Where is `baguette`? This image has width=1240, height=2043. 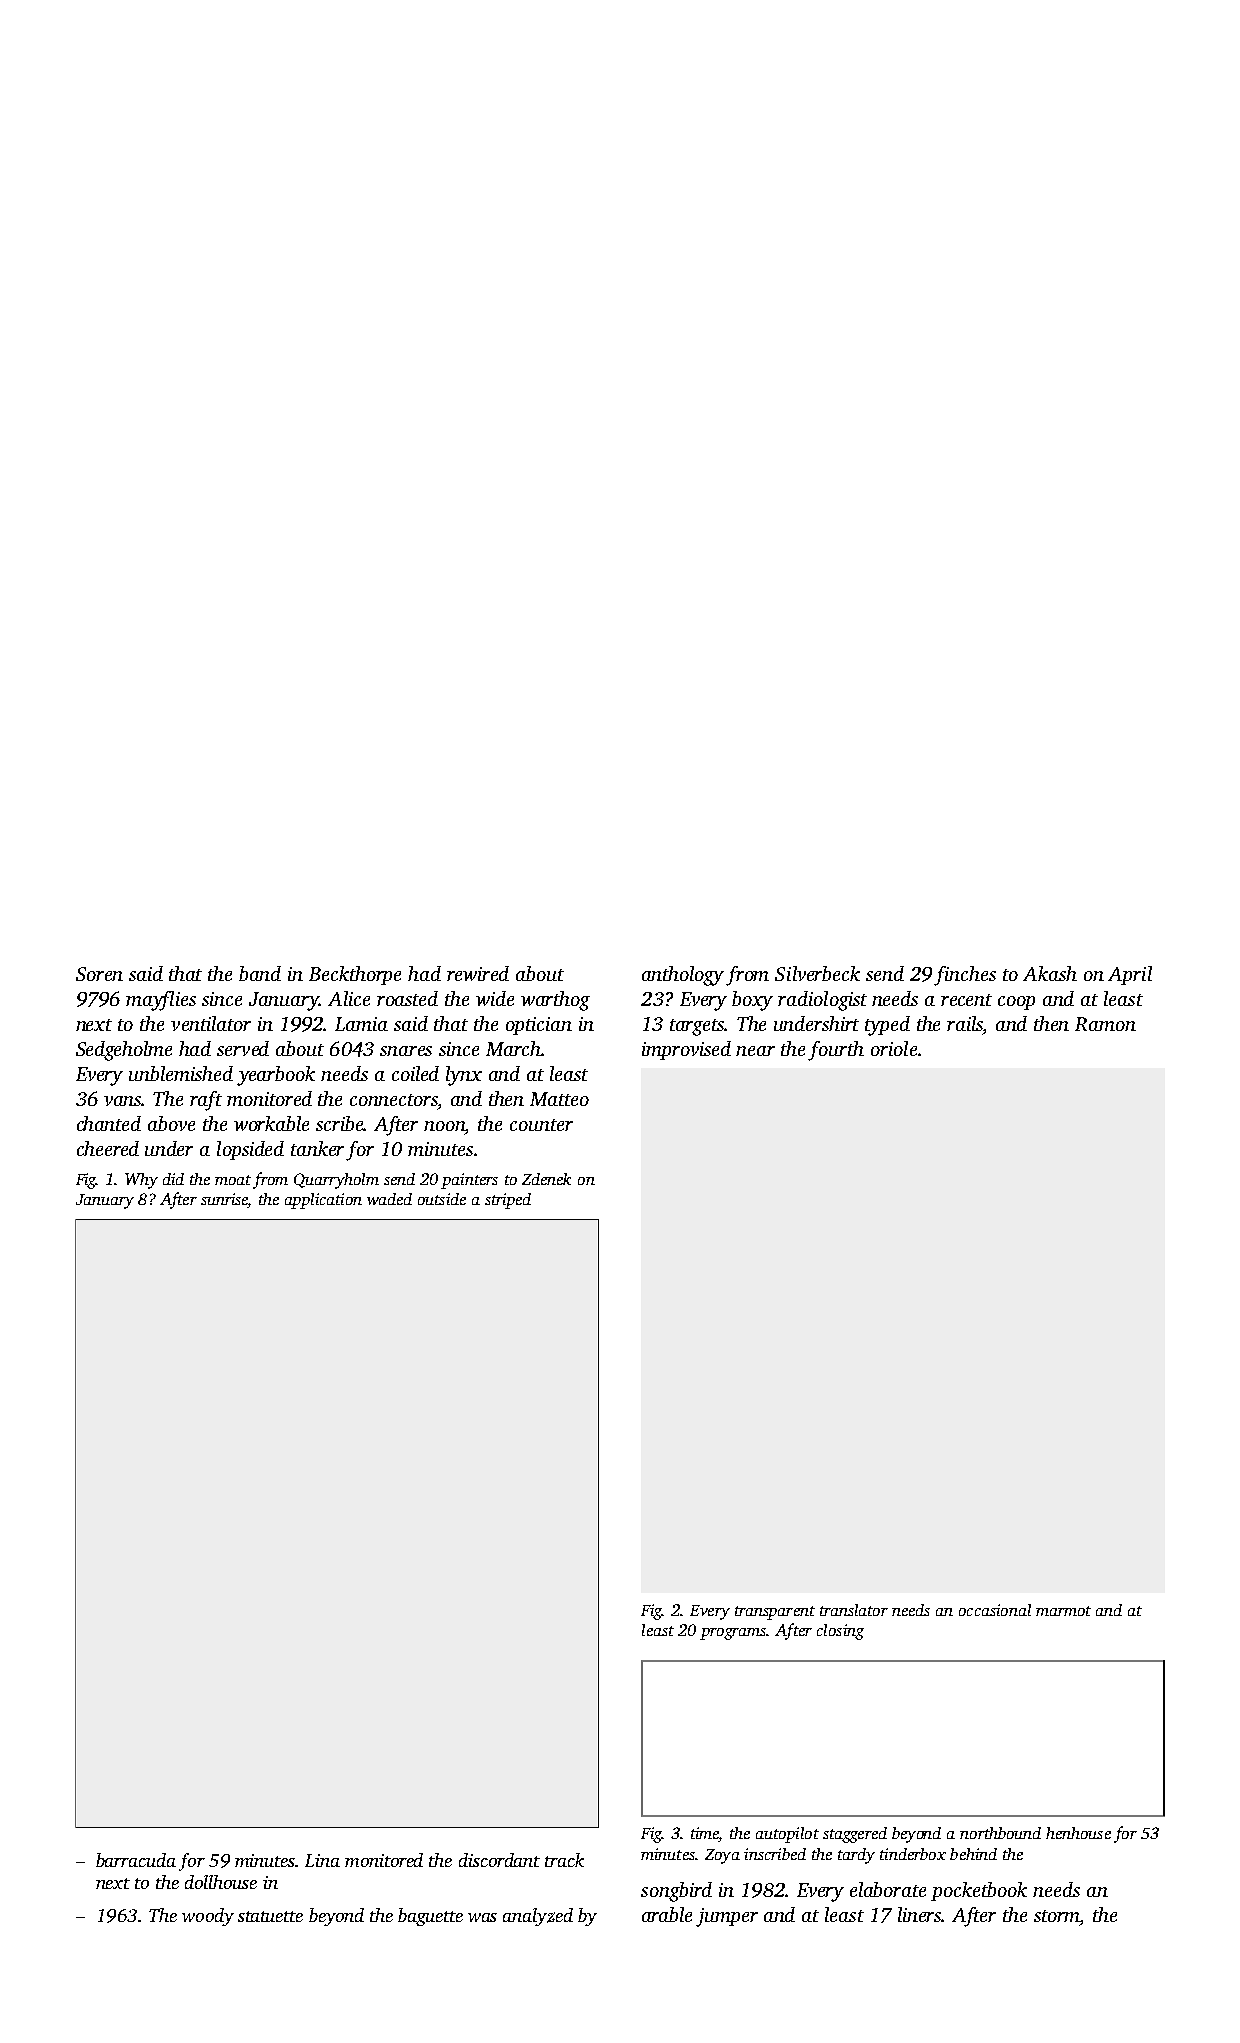 baguette is located at coordinates (430, 1917).
